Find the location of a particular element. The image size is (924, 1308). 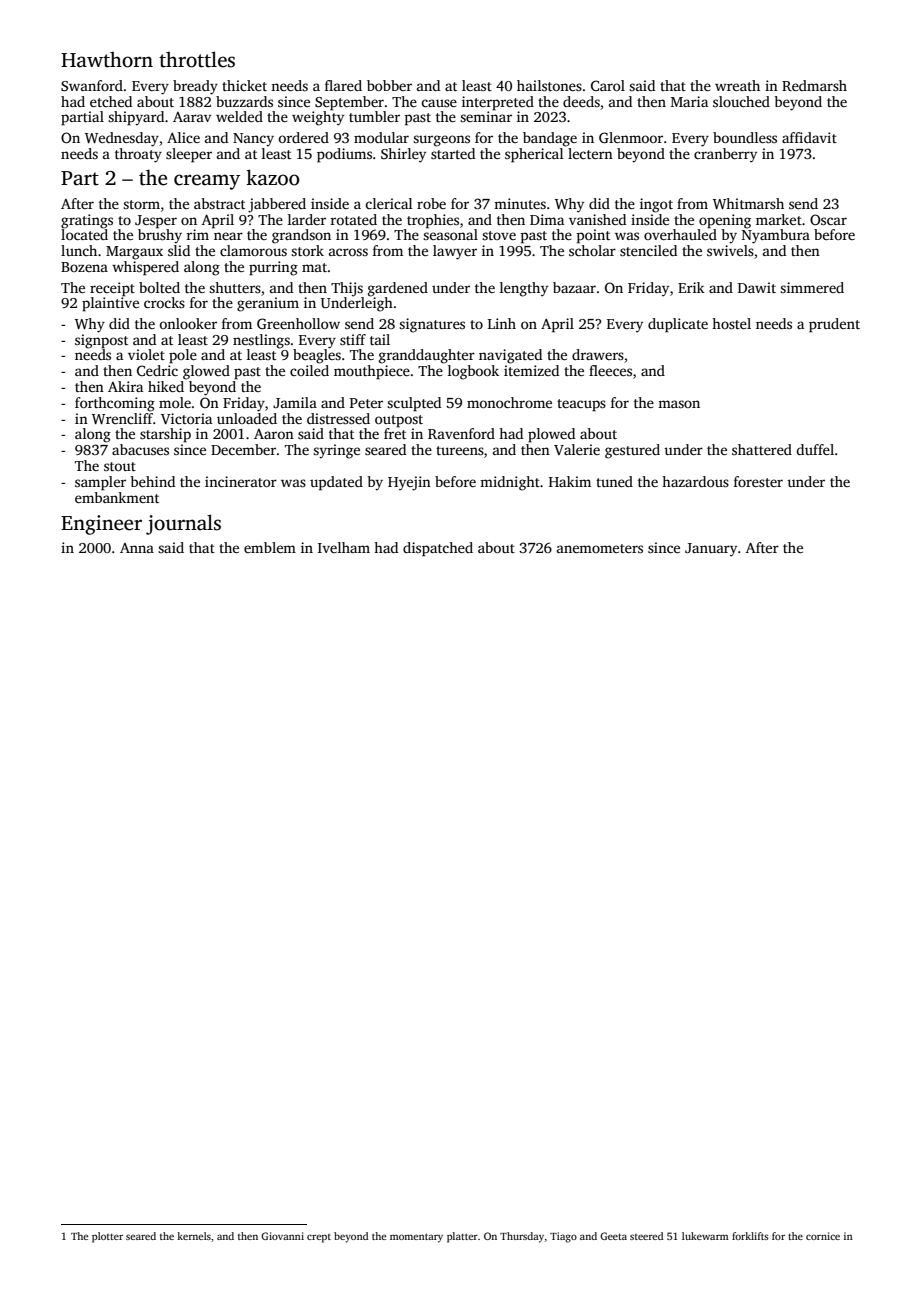

hailstones is located at coordinates (549, 85).
